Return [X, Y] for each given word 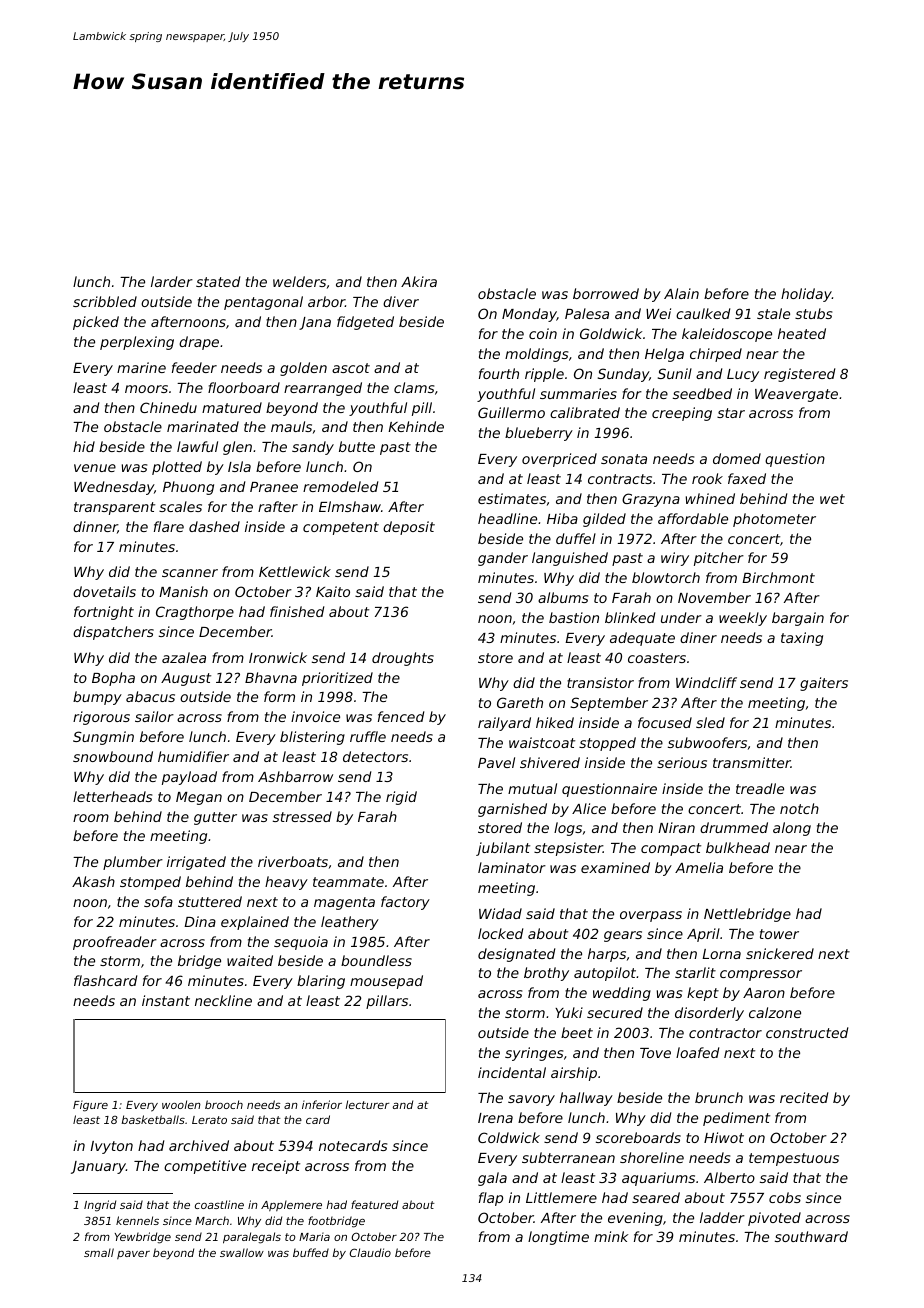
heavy [286, 883]
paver [133, 1255]
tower [779, 934]
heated [802, 333]
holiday [806, 295]
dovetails [104, 591]
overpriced [559, 460]
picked [96, 323]
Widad [500, 913]
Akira [419, 281]
